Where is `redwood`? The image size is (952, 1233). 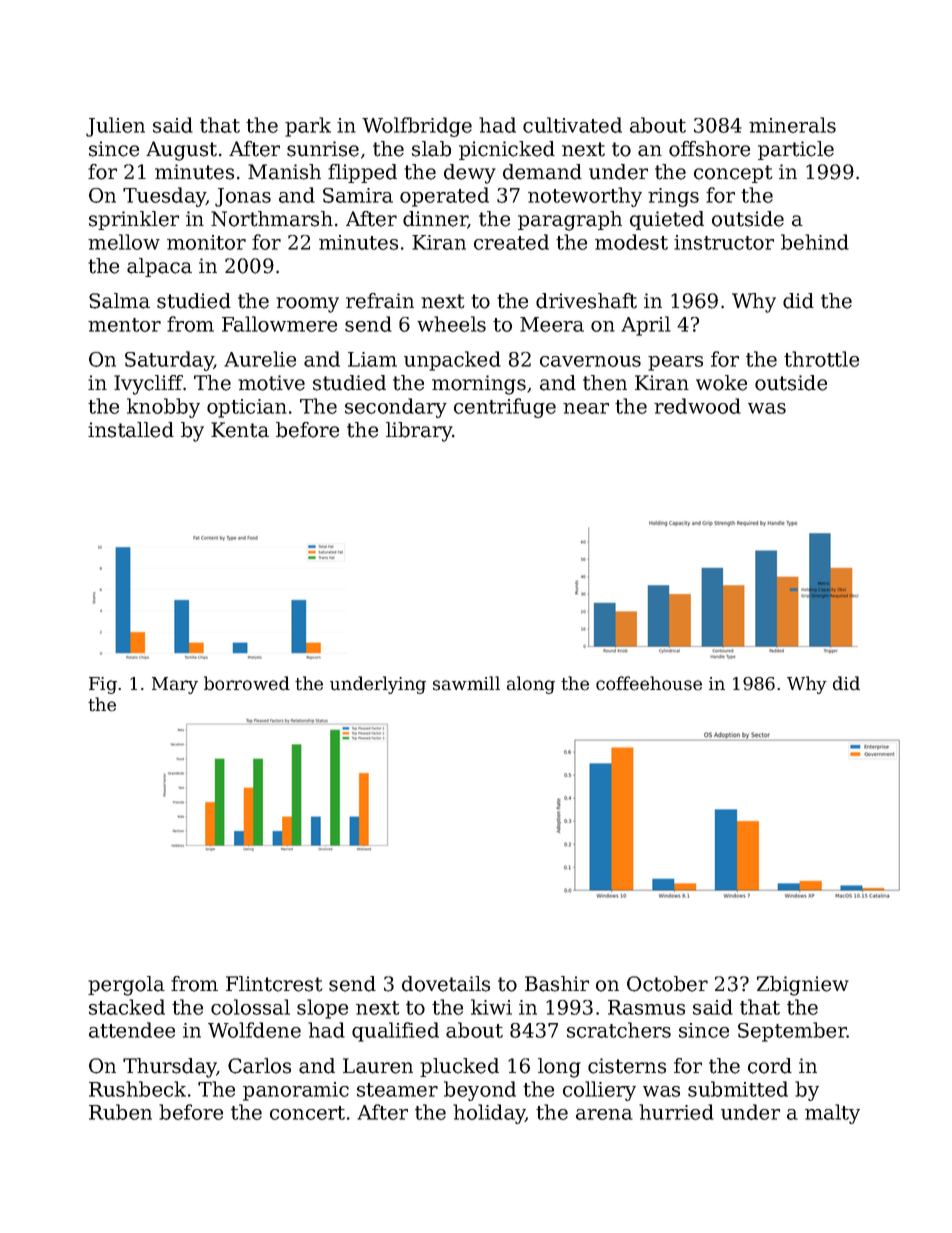 redwood is located at coordinates (697, 406).
